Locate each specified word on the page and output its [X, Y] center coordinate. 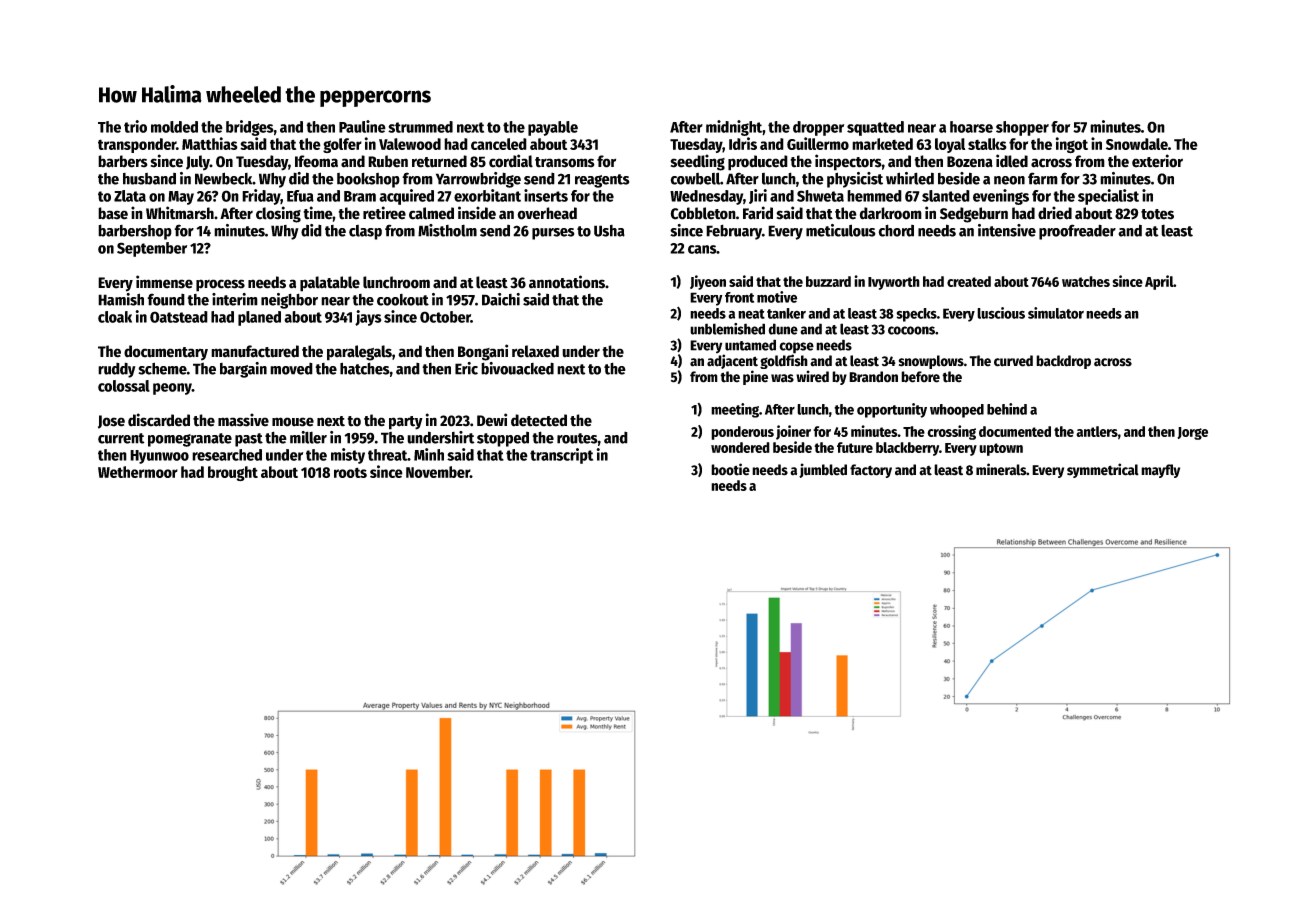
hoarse [971, 127]
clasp [365, 232]
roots [350, 472]
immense [164, 282]
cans [702, 249]
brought [233, 473]
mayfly [1160, 471]
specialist [1108, 197]
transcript [561, 456]
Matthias [210, 143]
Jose [111, 422]
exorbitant [487, 195]
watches [1086, 281]
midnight [734, 128]
